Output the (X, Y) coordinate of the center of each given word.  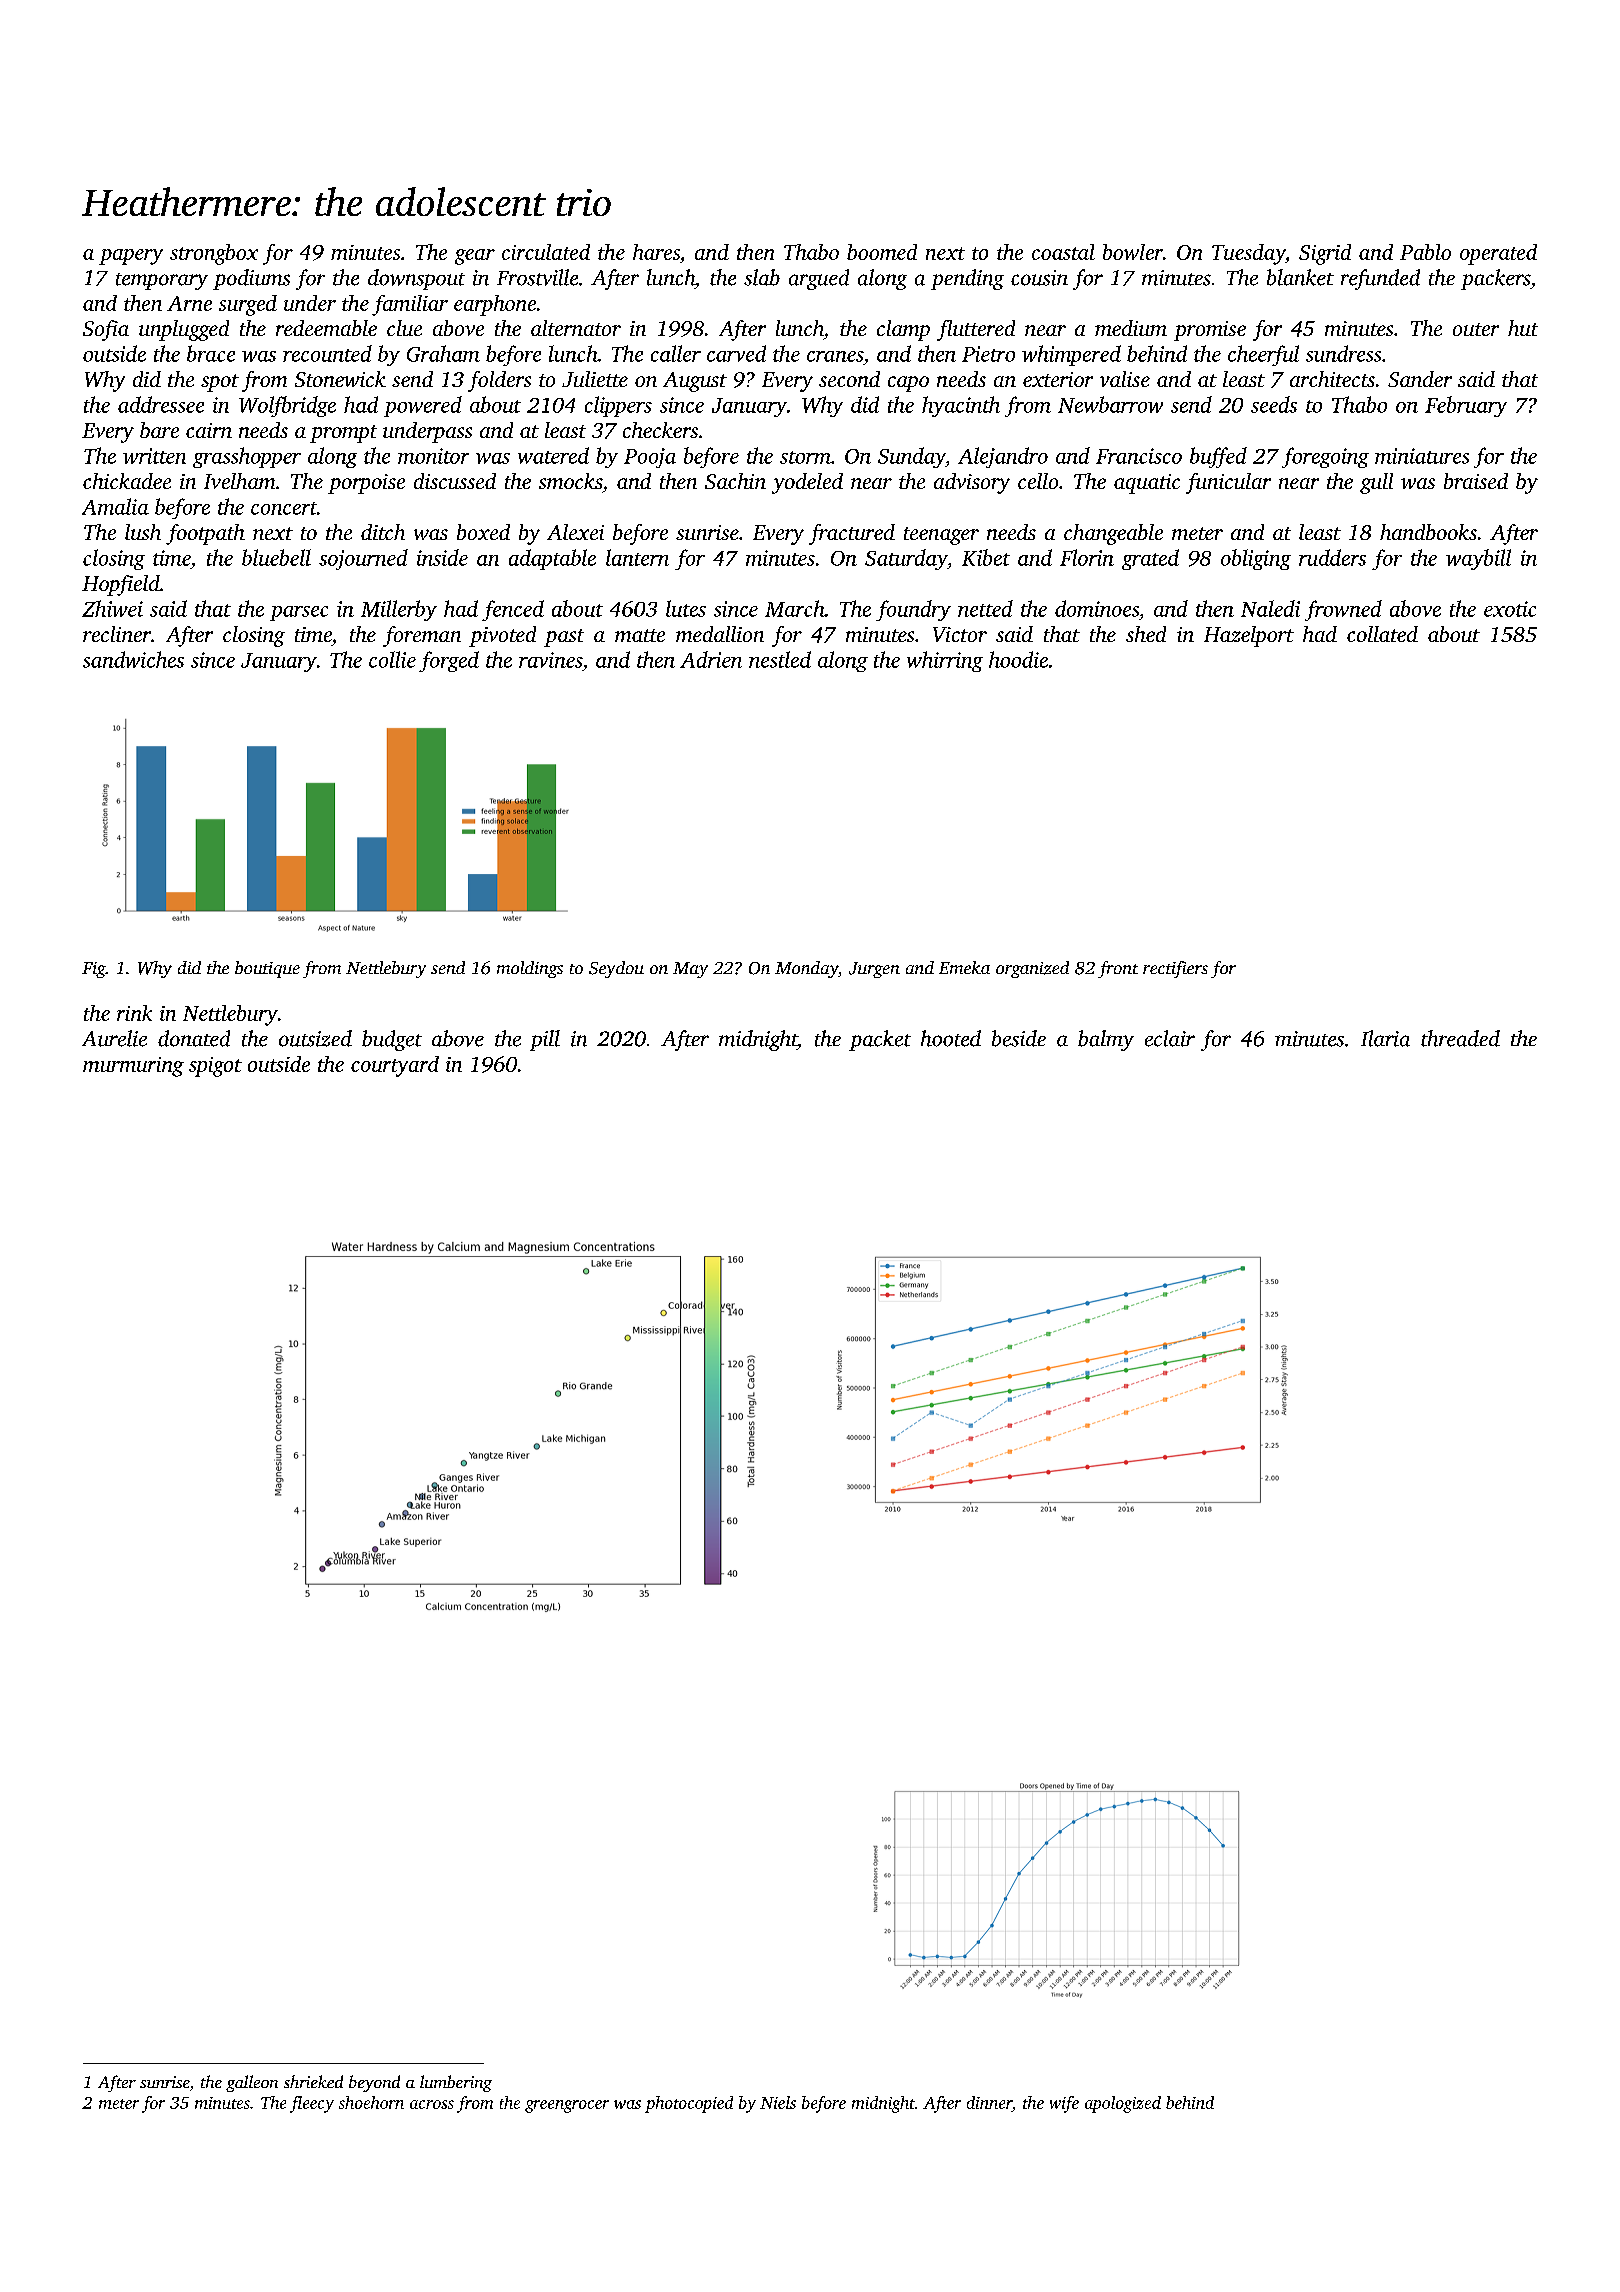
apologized (1123, 2104)
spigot (215, 1067)
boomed (882, 252)
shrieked (313, 2081)
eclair (1170, 1038)
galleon (252, 2083)
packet (880, 1040)
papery (131, 257)
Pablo (1425, 252)
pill (545, 1040)
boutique (267, 969)
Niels (778, 2102)
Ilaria (1385, 1038)
